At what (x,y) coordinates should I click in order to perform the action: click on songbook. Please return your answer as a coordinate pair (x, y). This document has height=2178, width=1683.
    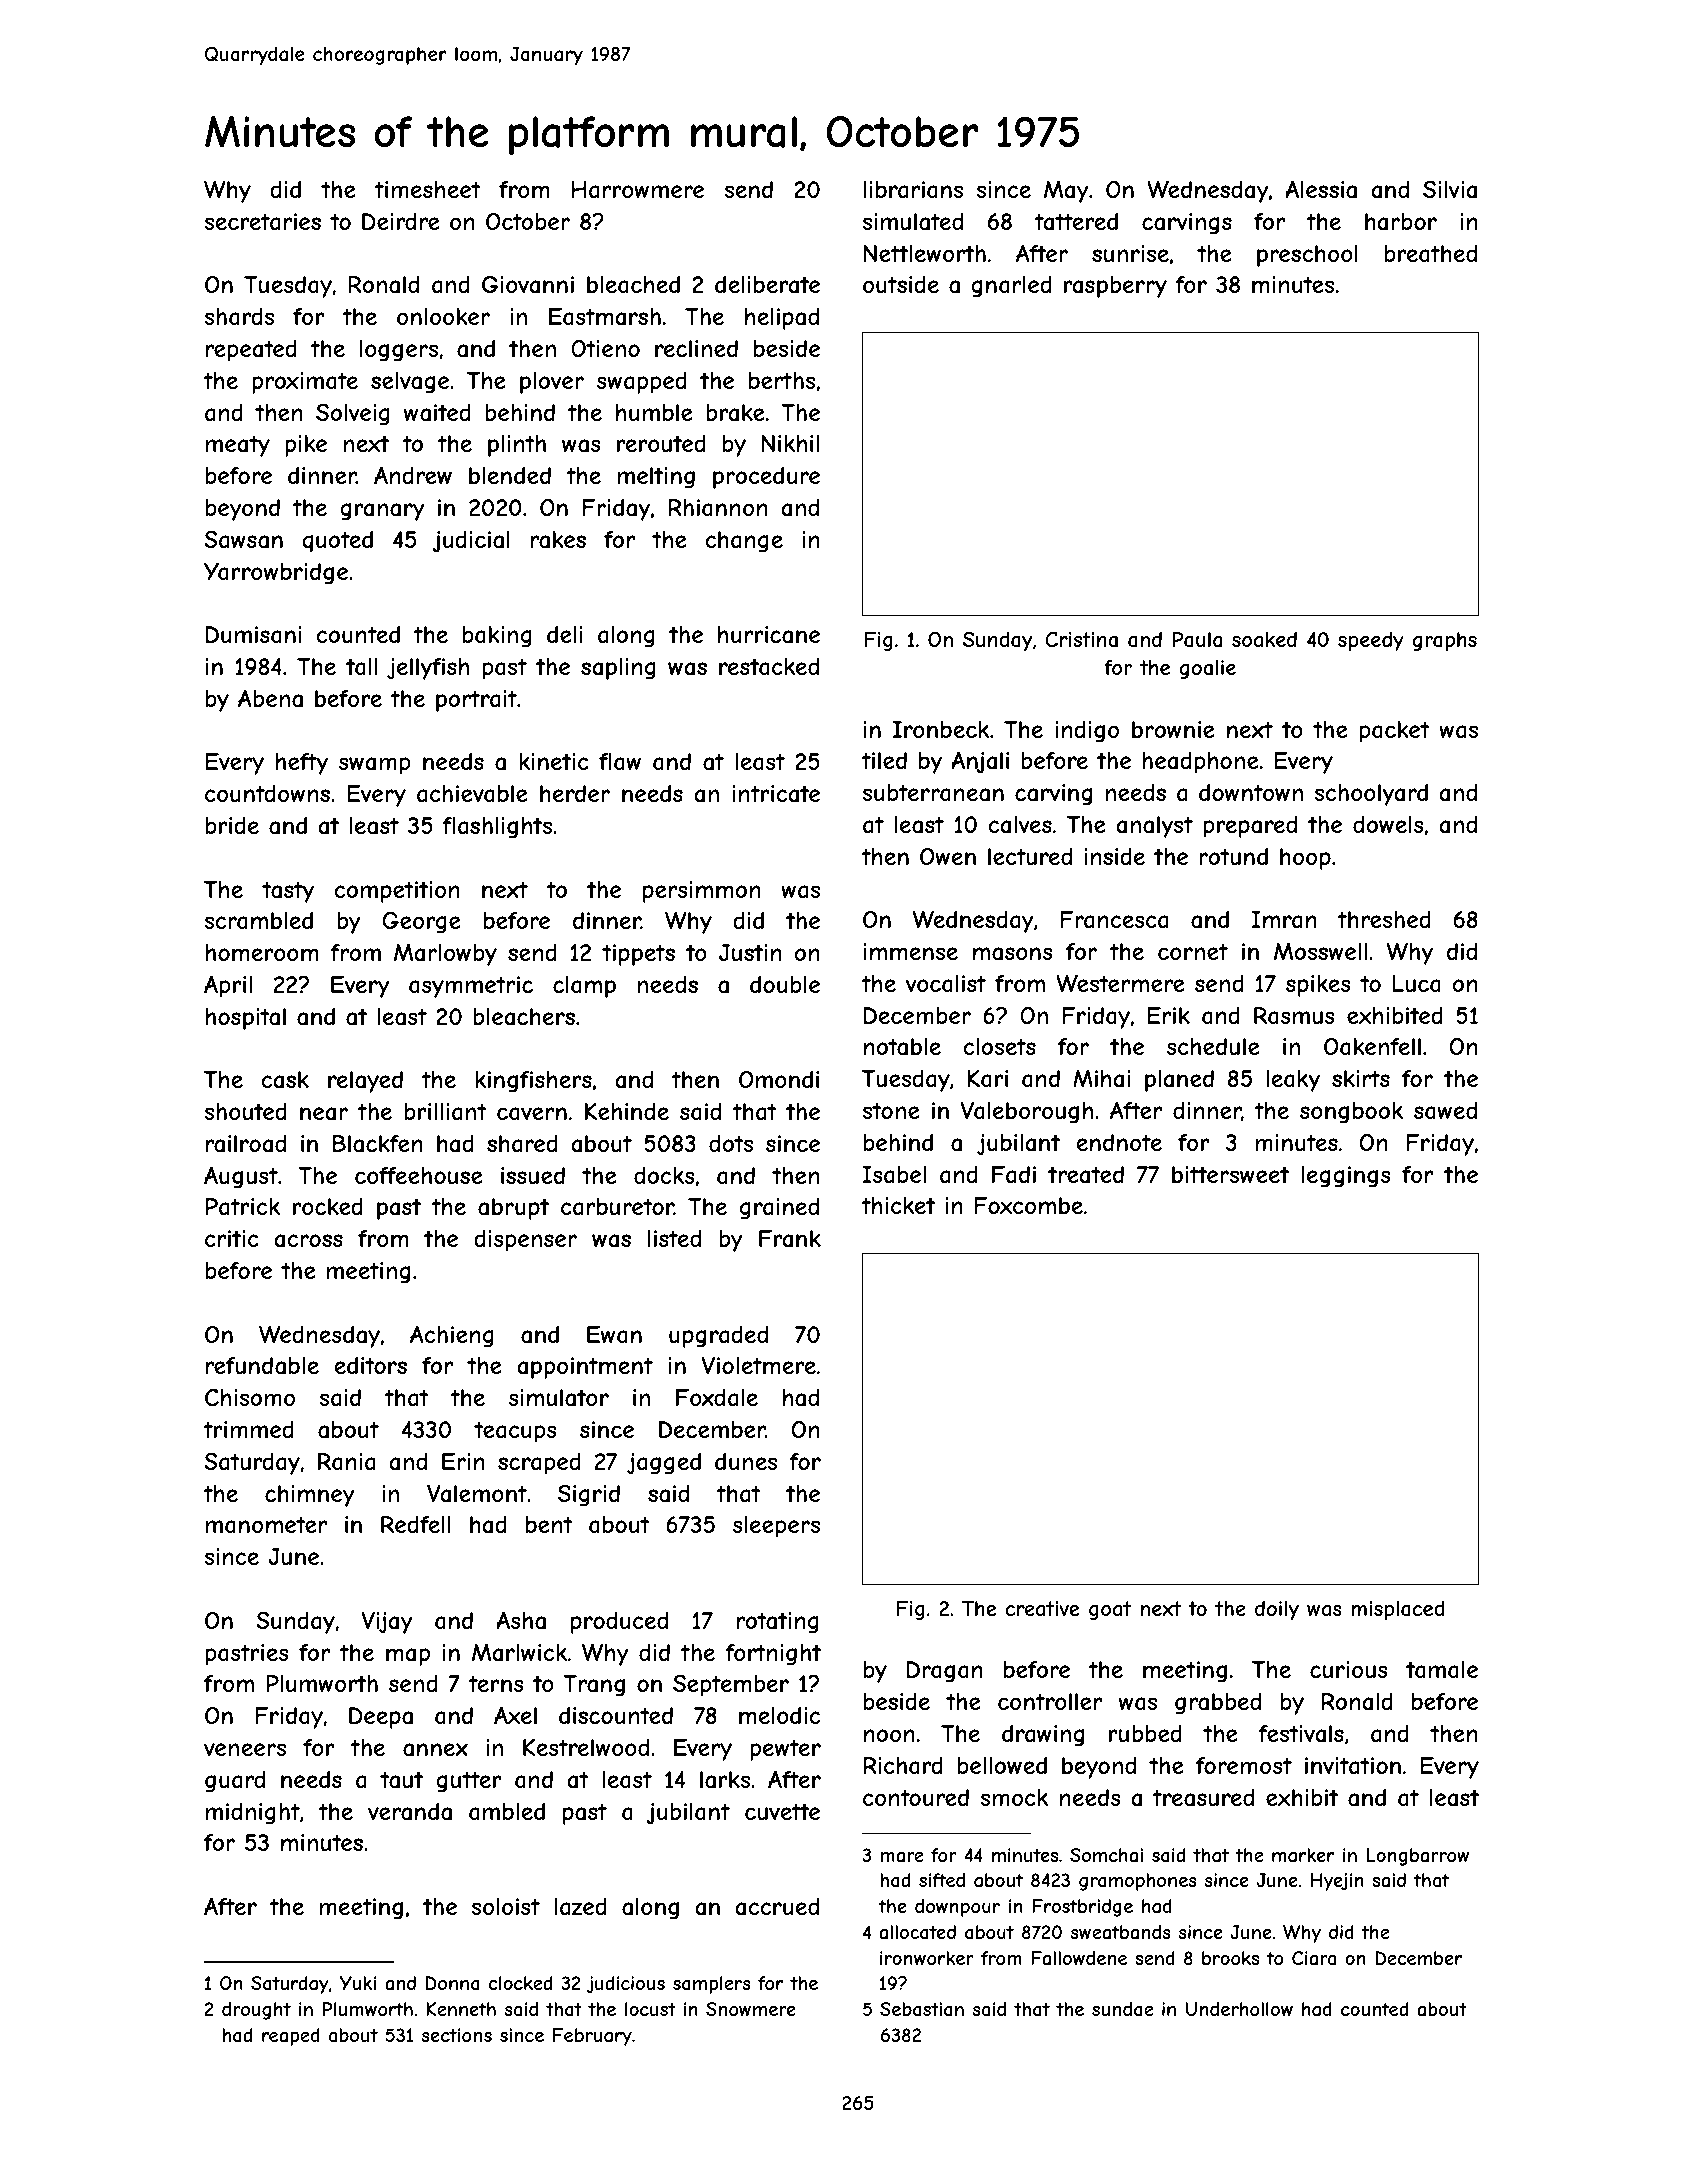
    Looking at the image, I should click on (1351, 1113).
